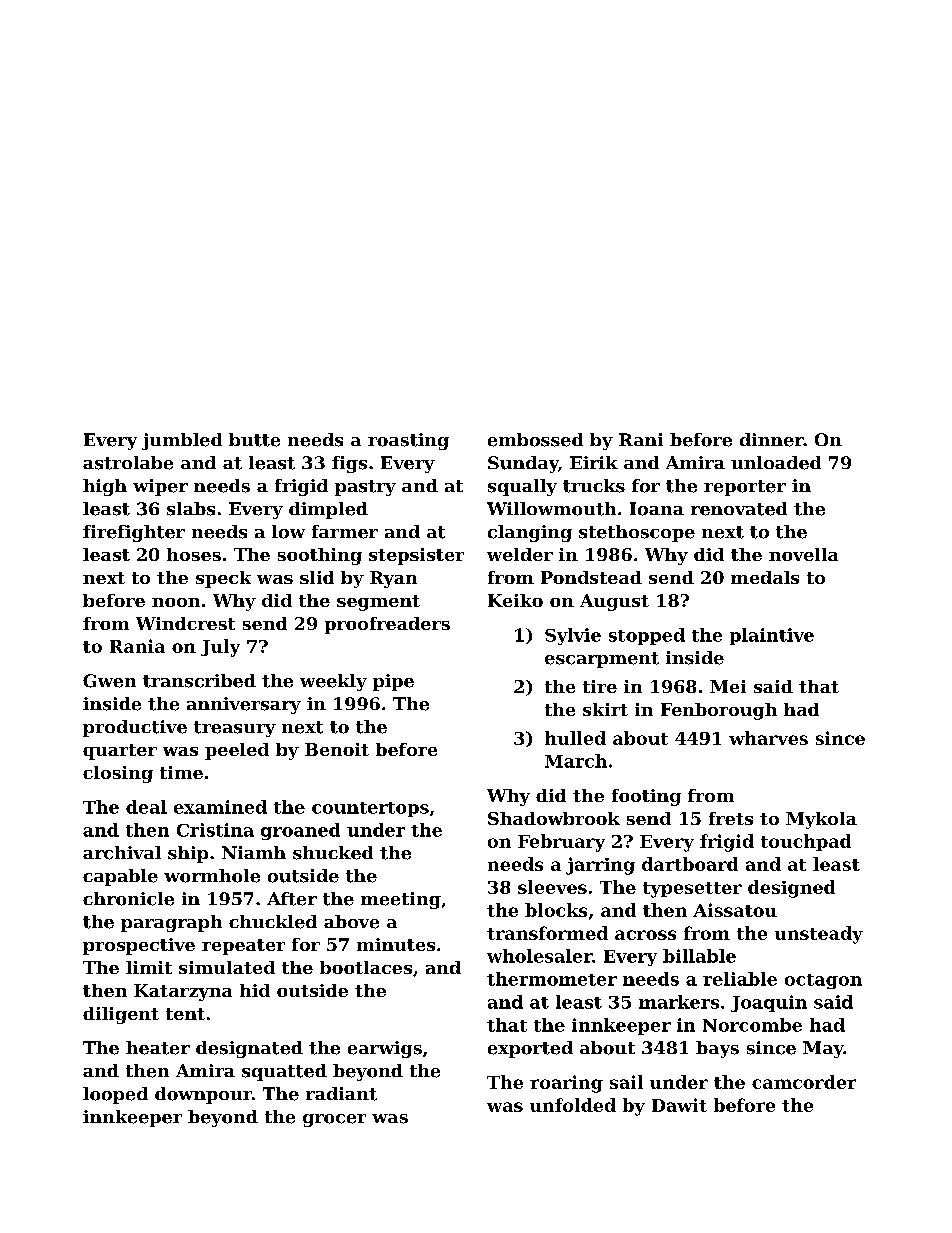  What do you see at coordinates (139, 946) in the image?
I see `prospective` at bounding box center [139, 946].
